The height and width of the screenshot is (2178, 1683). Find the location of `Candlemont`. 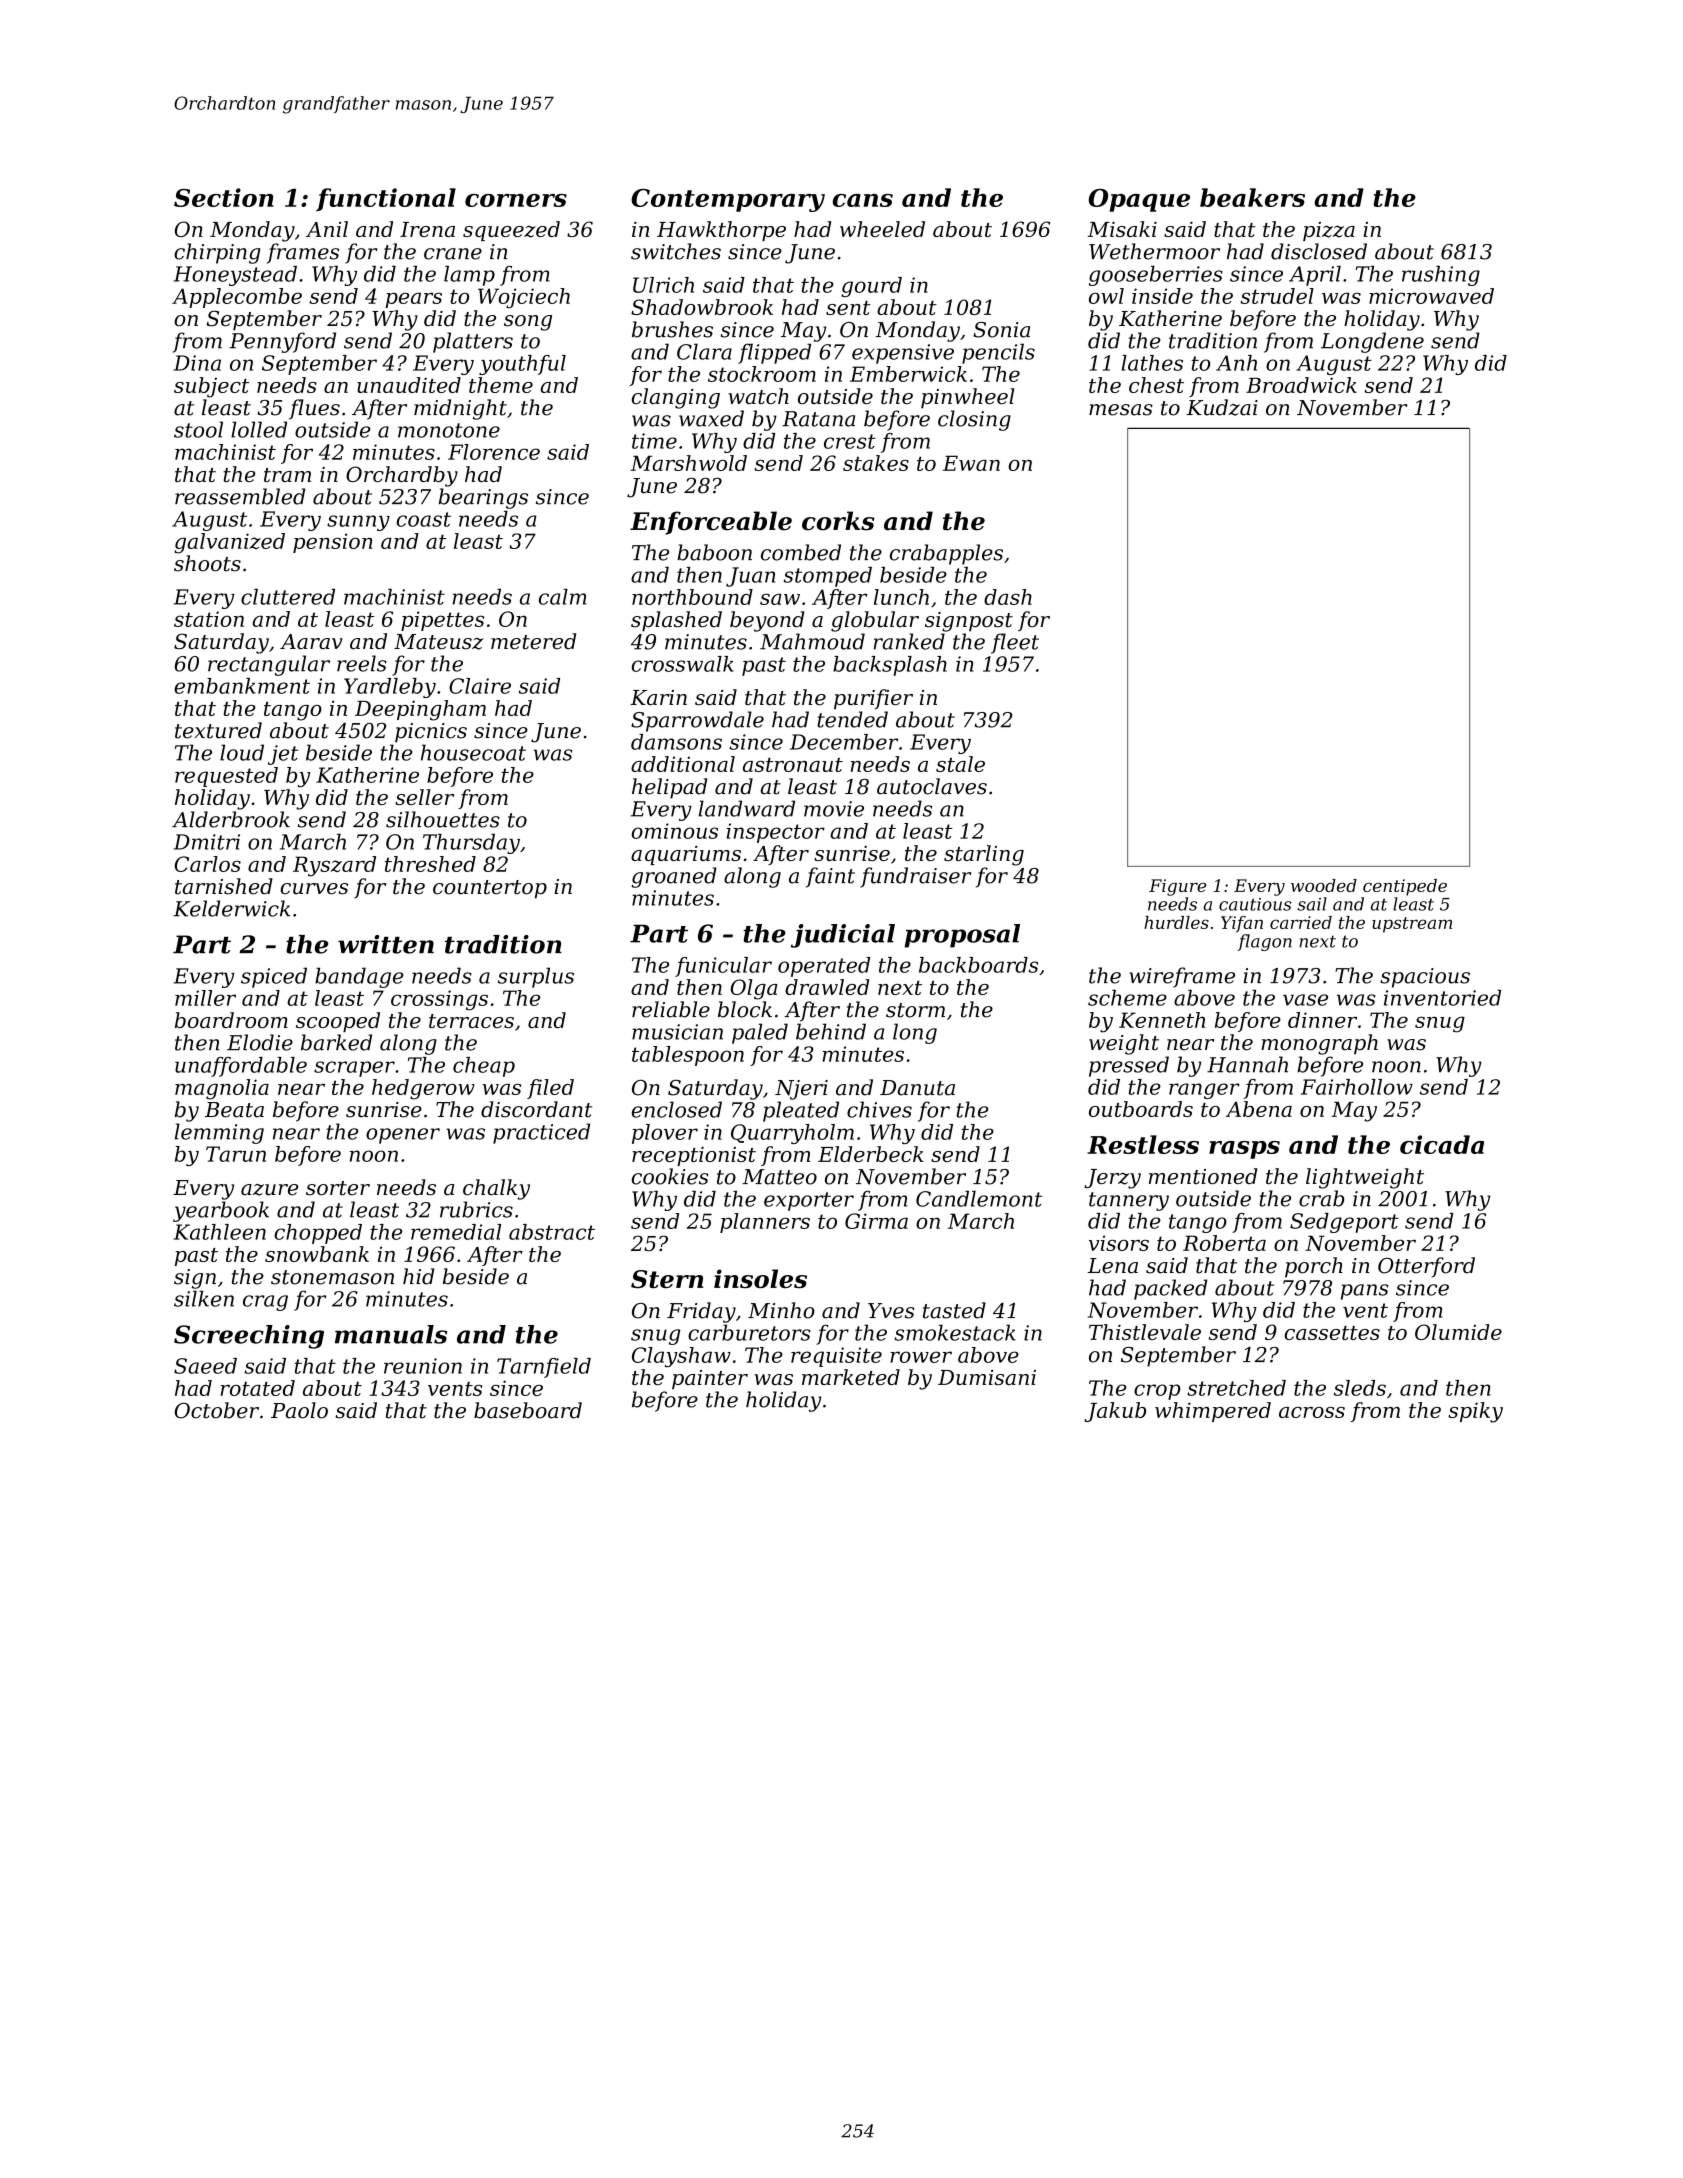

Candlemont is located at coordinates (979, 1199).
